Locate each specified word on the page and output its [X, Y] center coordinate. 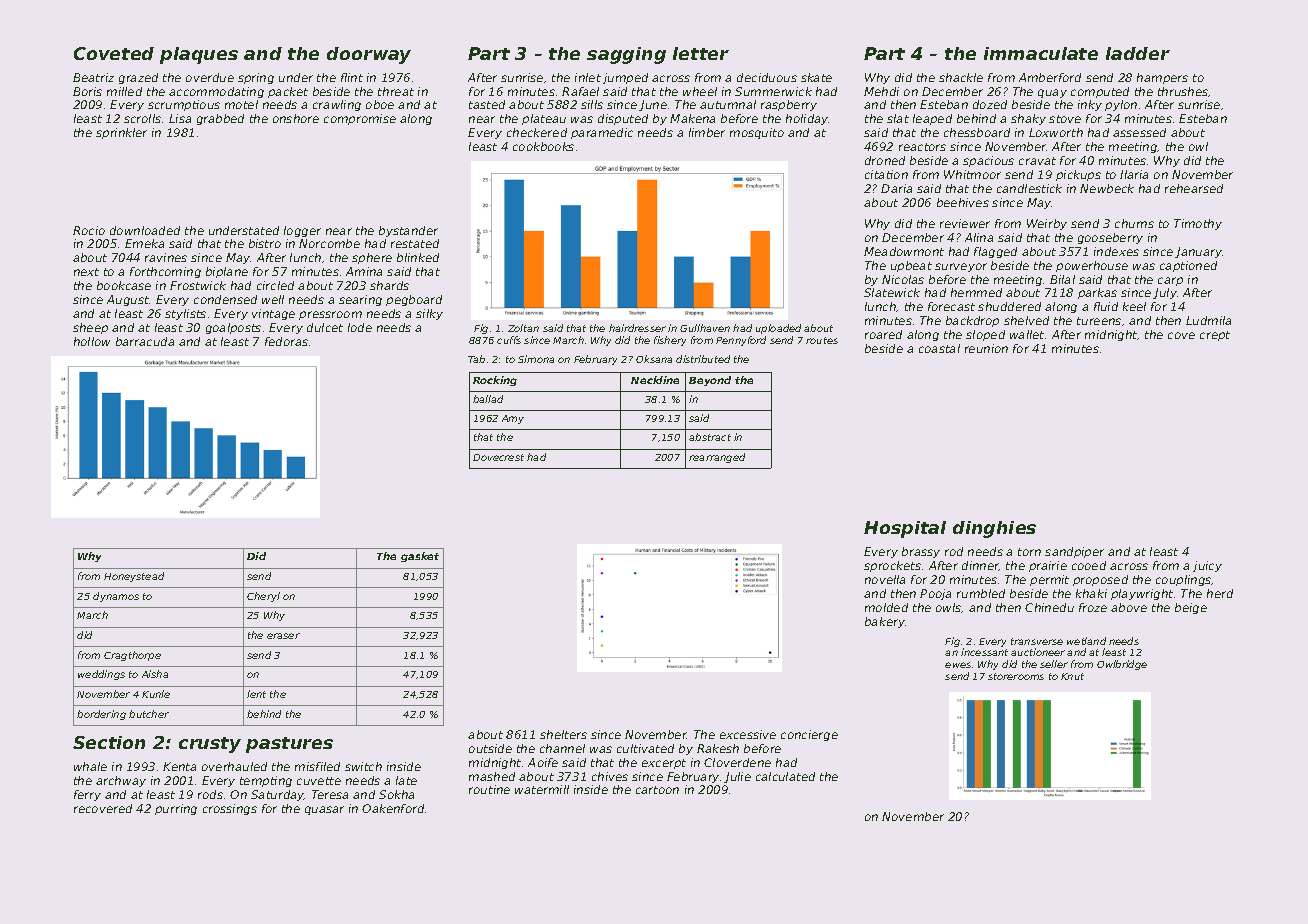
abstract [710, 437]
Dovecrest [498, 457]
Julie [737, 777]
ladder [1138, 53]
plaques [199, 55]
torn [1029, 552]
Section [109, 742]
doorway [369, 55]
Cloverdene [737, 762]
